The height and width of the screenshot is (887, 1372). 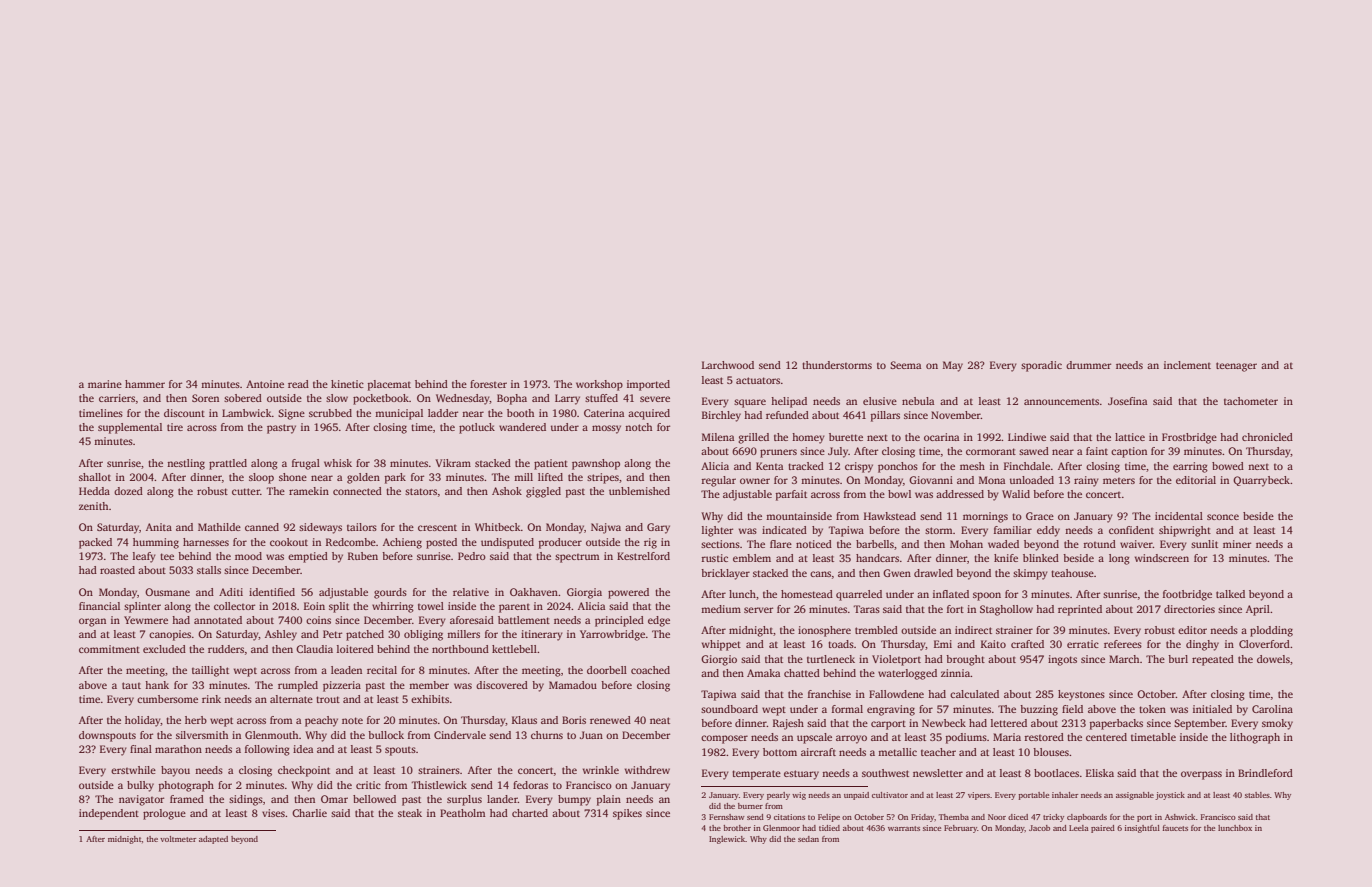 I want to click on faint, so click(x=1097, y=451).
